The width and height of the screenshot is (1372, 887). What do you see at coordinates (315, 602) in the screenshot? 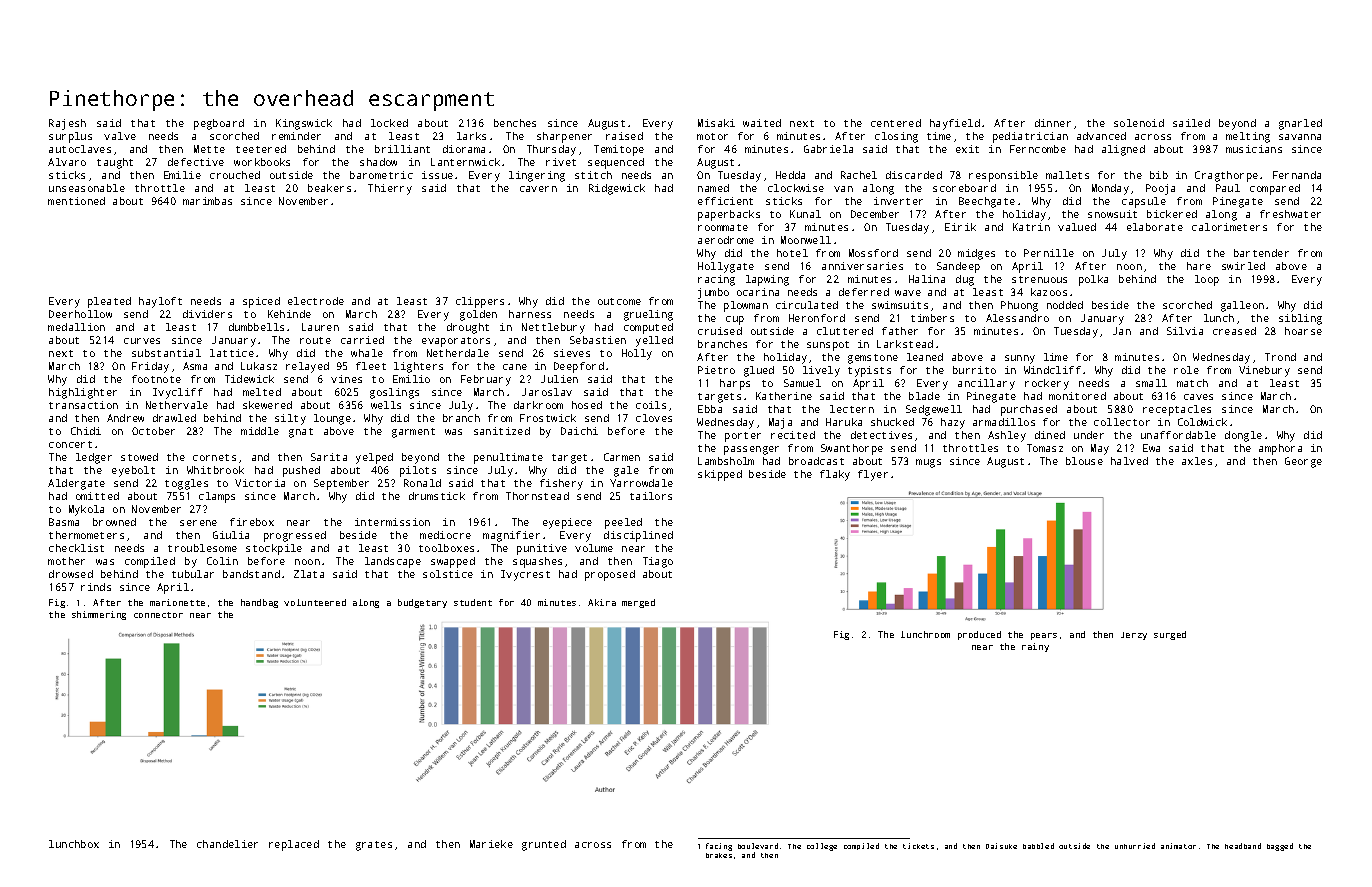
I see `volunteered` at bounding box center [315, 602].
